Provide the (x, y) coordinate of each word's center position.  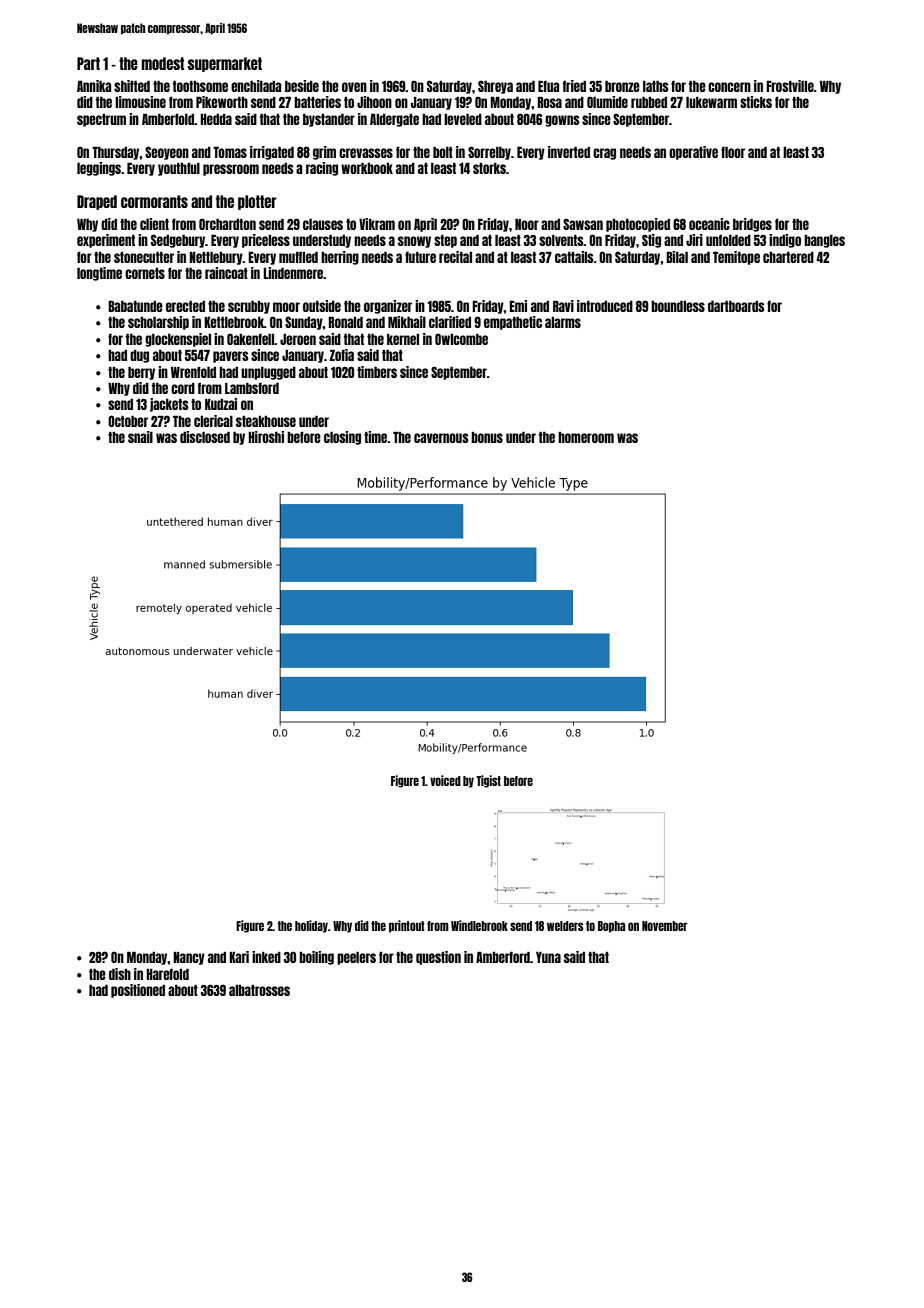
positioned (138, 991)
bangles (824, 241)
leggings (99, 169)
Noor (527, 224)
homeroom (586, 437)
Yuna (548, 957)
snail (140, 437)
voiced (445, 780)
